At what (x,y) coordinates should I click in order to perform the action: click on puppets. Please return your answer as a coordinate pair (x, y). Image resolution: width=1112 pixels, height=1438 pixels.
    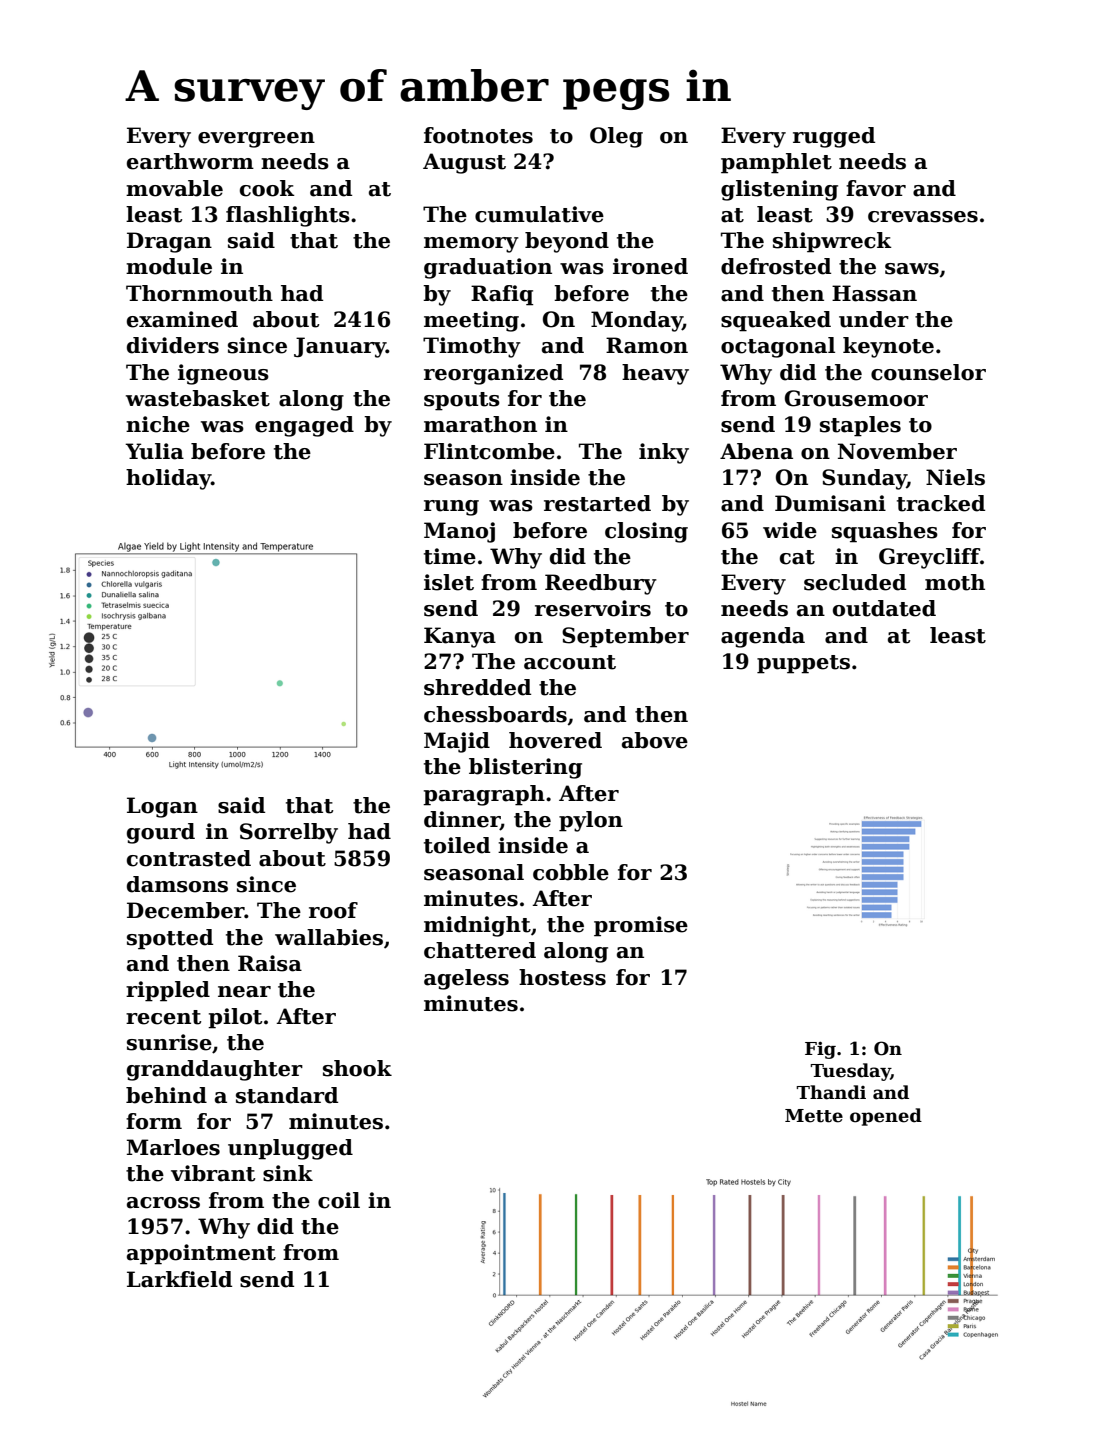
    Looking at the image, I should click on (803, 664).
